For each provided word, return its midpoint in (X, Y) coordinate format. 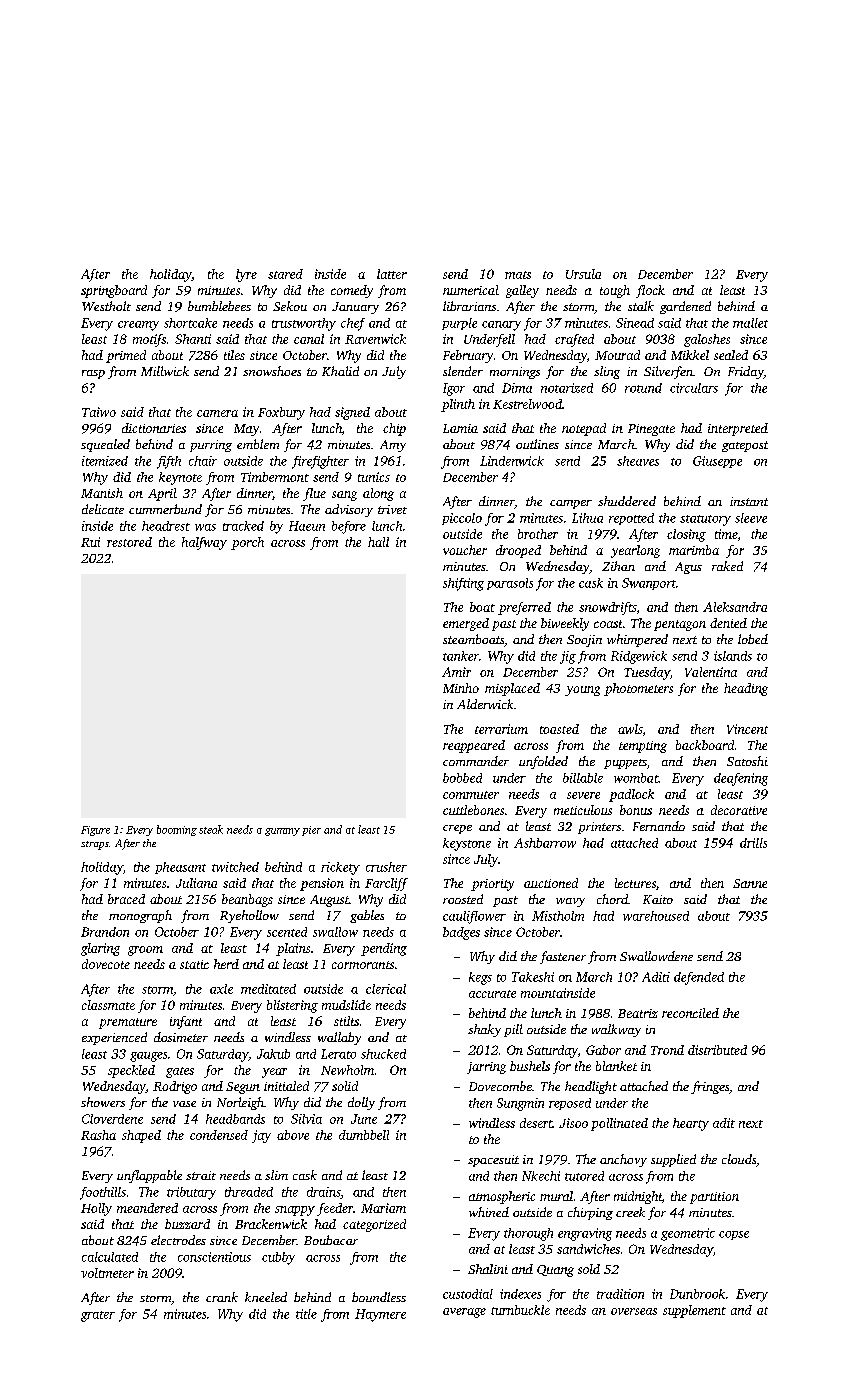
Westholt (106, 306)
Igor (454, 389)
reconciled (690, 1013)
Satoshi (747, 761)
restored (129, 542)
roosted (463, 899)
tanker (461, 656)
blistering (292, 1006)
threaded (249, 1192)
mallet (750, 323)
